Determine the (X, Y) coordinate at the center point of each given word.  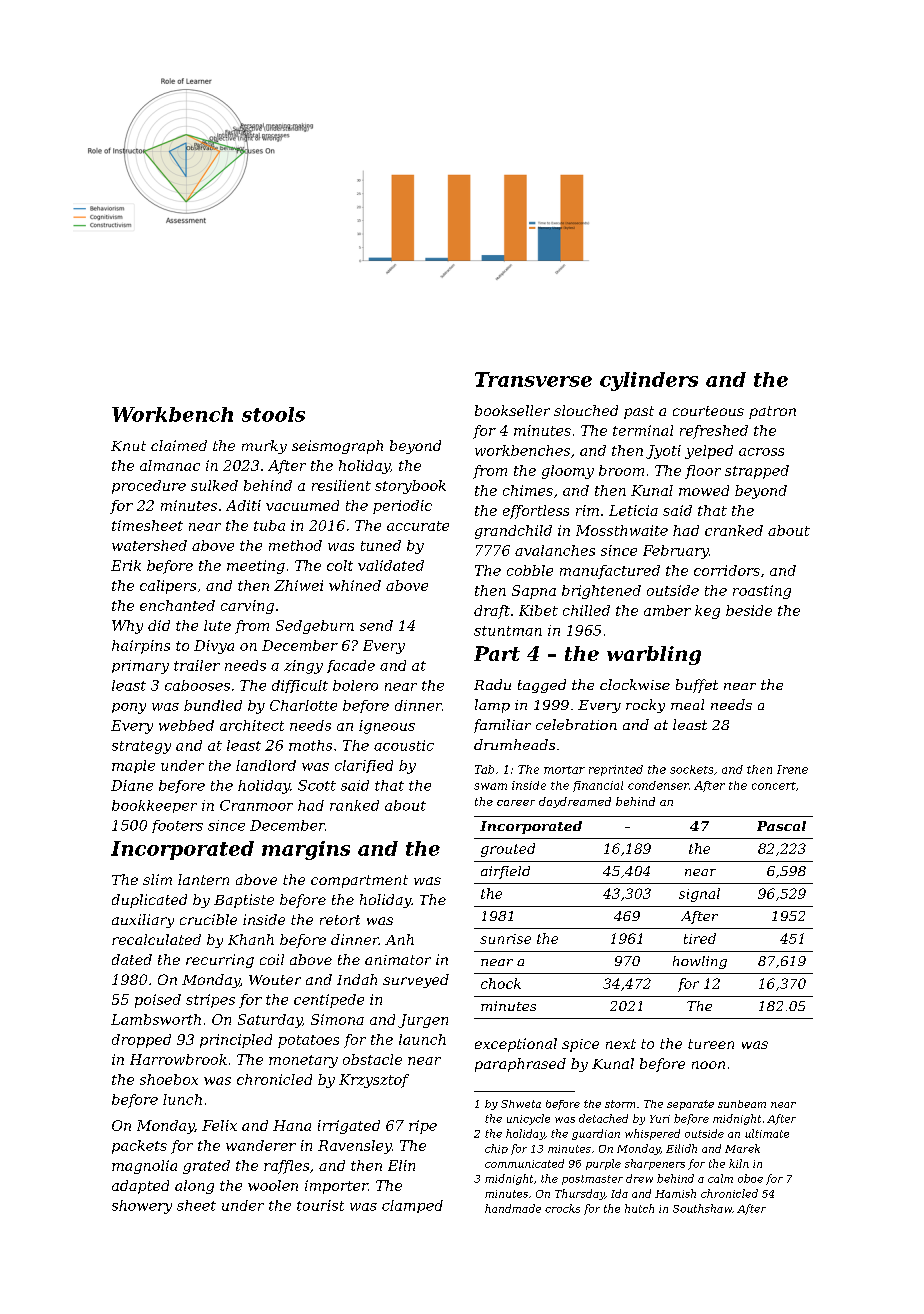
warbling (654, 655)
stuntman (508, 631)
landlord (266, 765)
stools (273, 414)
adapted (140, 1187)
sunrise (505, 939)
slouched (586, 410)
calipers (168, 587)
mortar (564, 770)
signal (699, 895)
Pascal (781, 826)
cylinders (649, 381)
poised (158, 1001)
